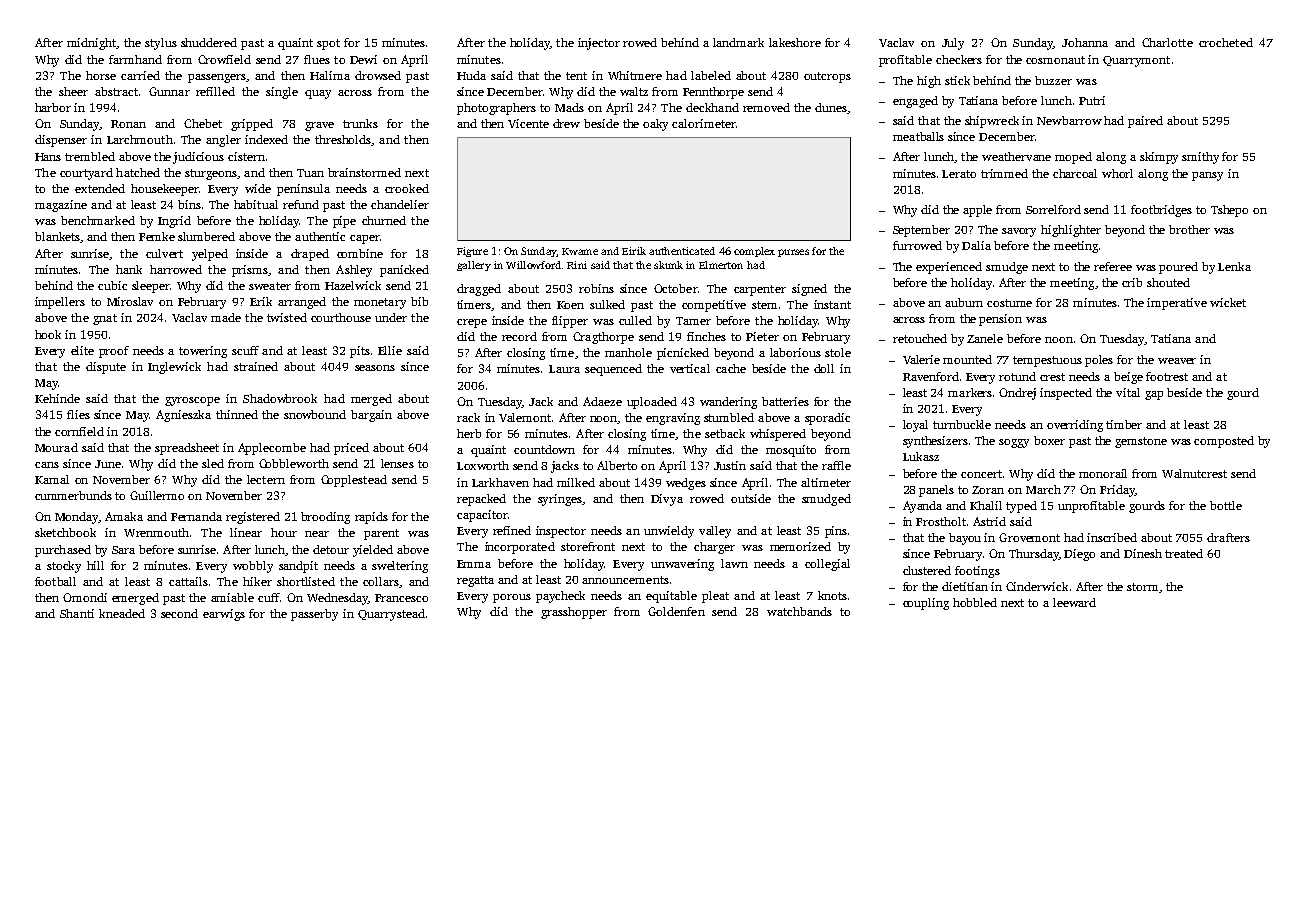 The image size is (1308, 924). I want to click on Tuan, so click(310, 173).
